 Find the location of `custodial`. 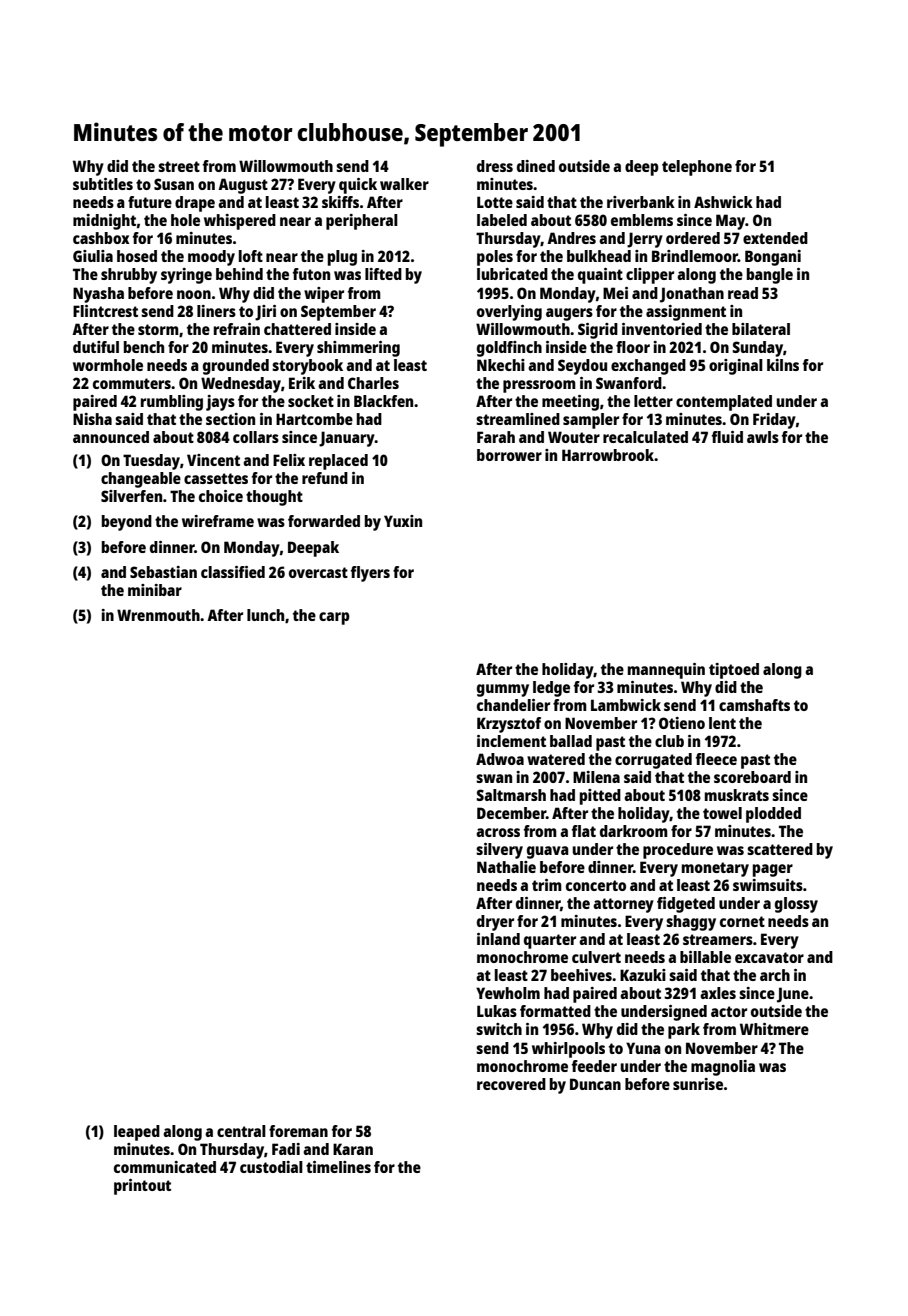

custodial is located at coordinates (271, 1167).
